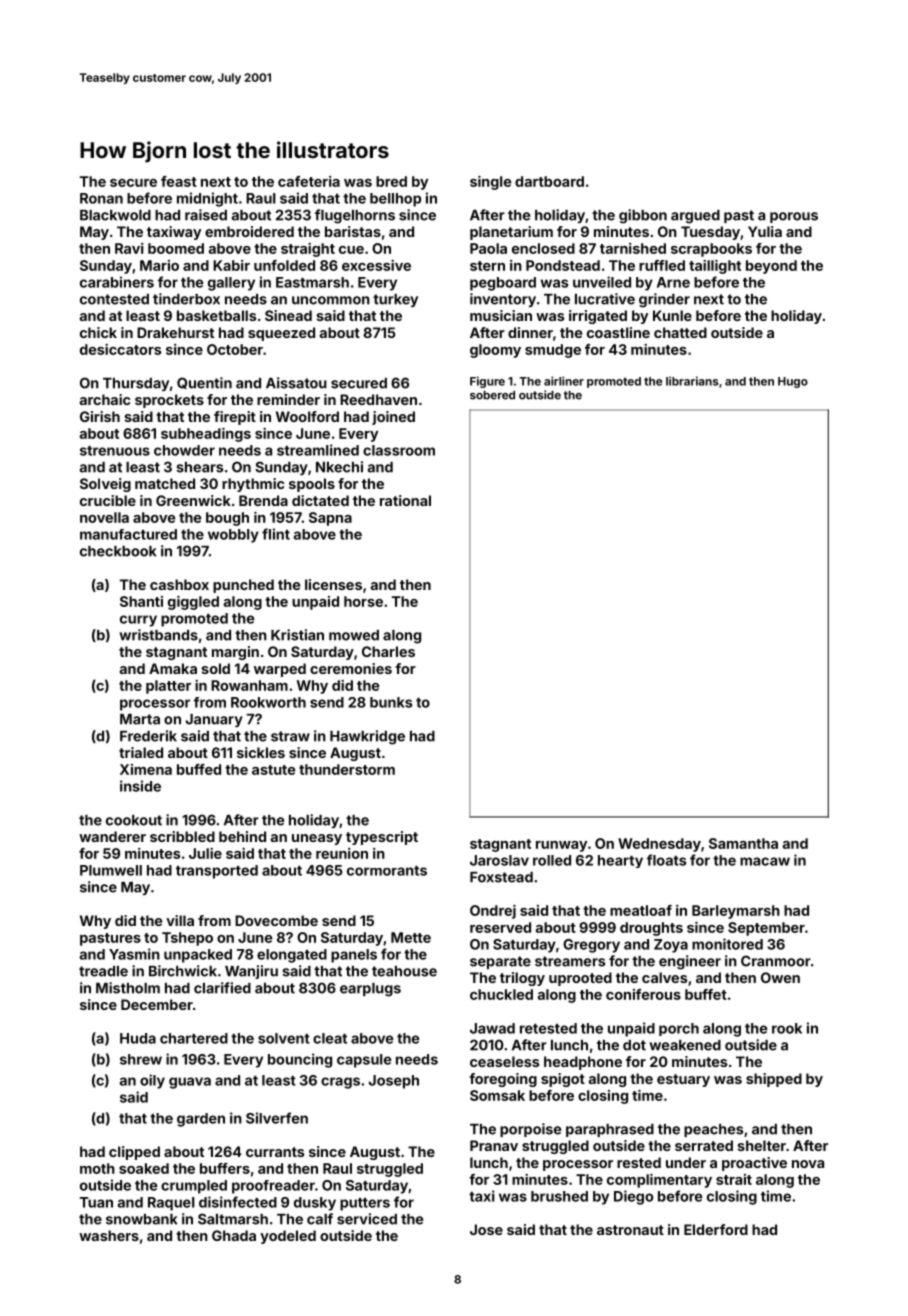  I want to click on currants, so click(275, 1152).
